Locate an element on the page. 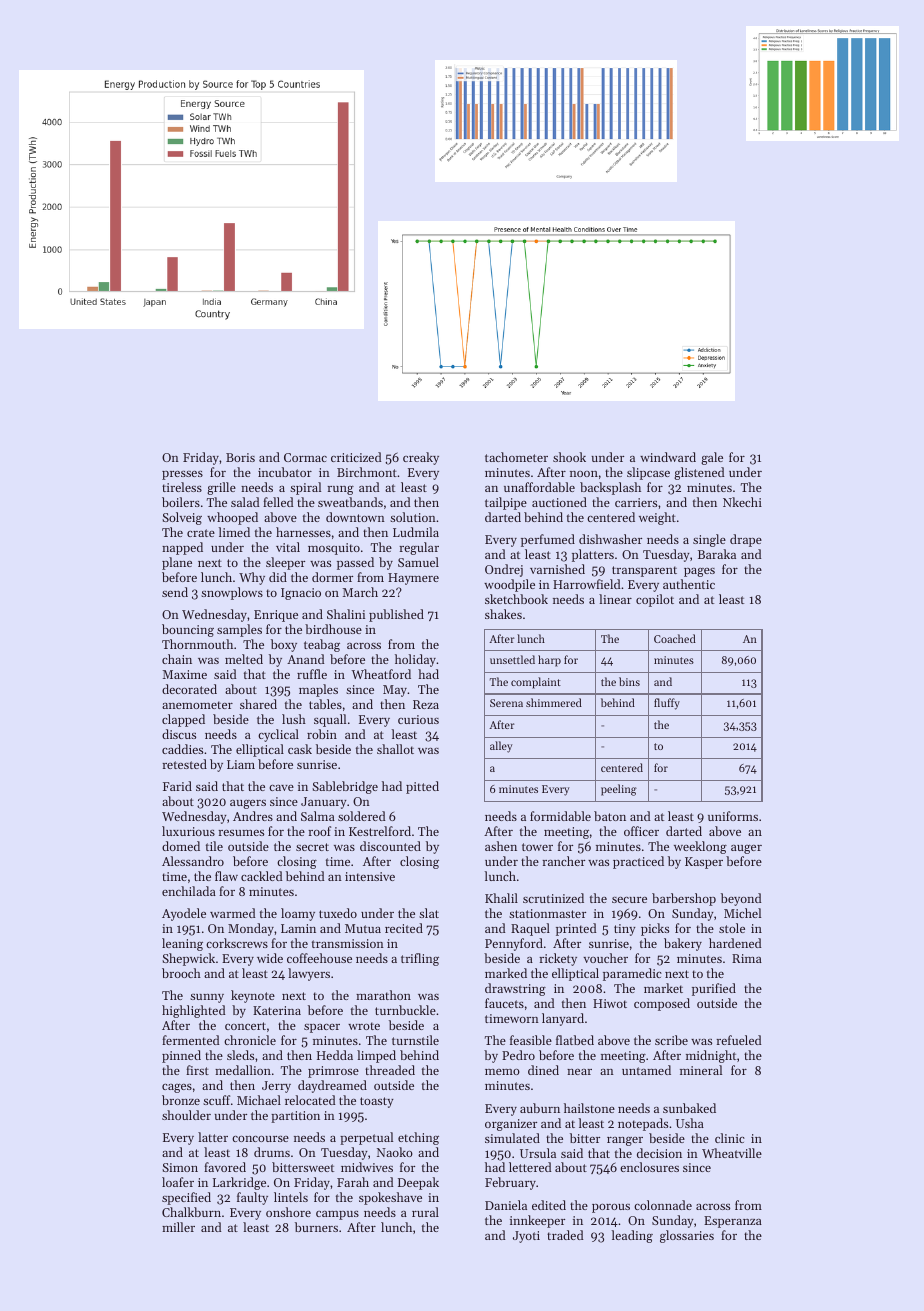  Deepak is located at coordinates (418, 1183).
